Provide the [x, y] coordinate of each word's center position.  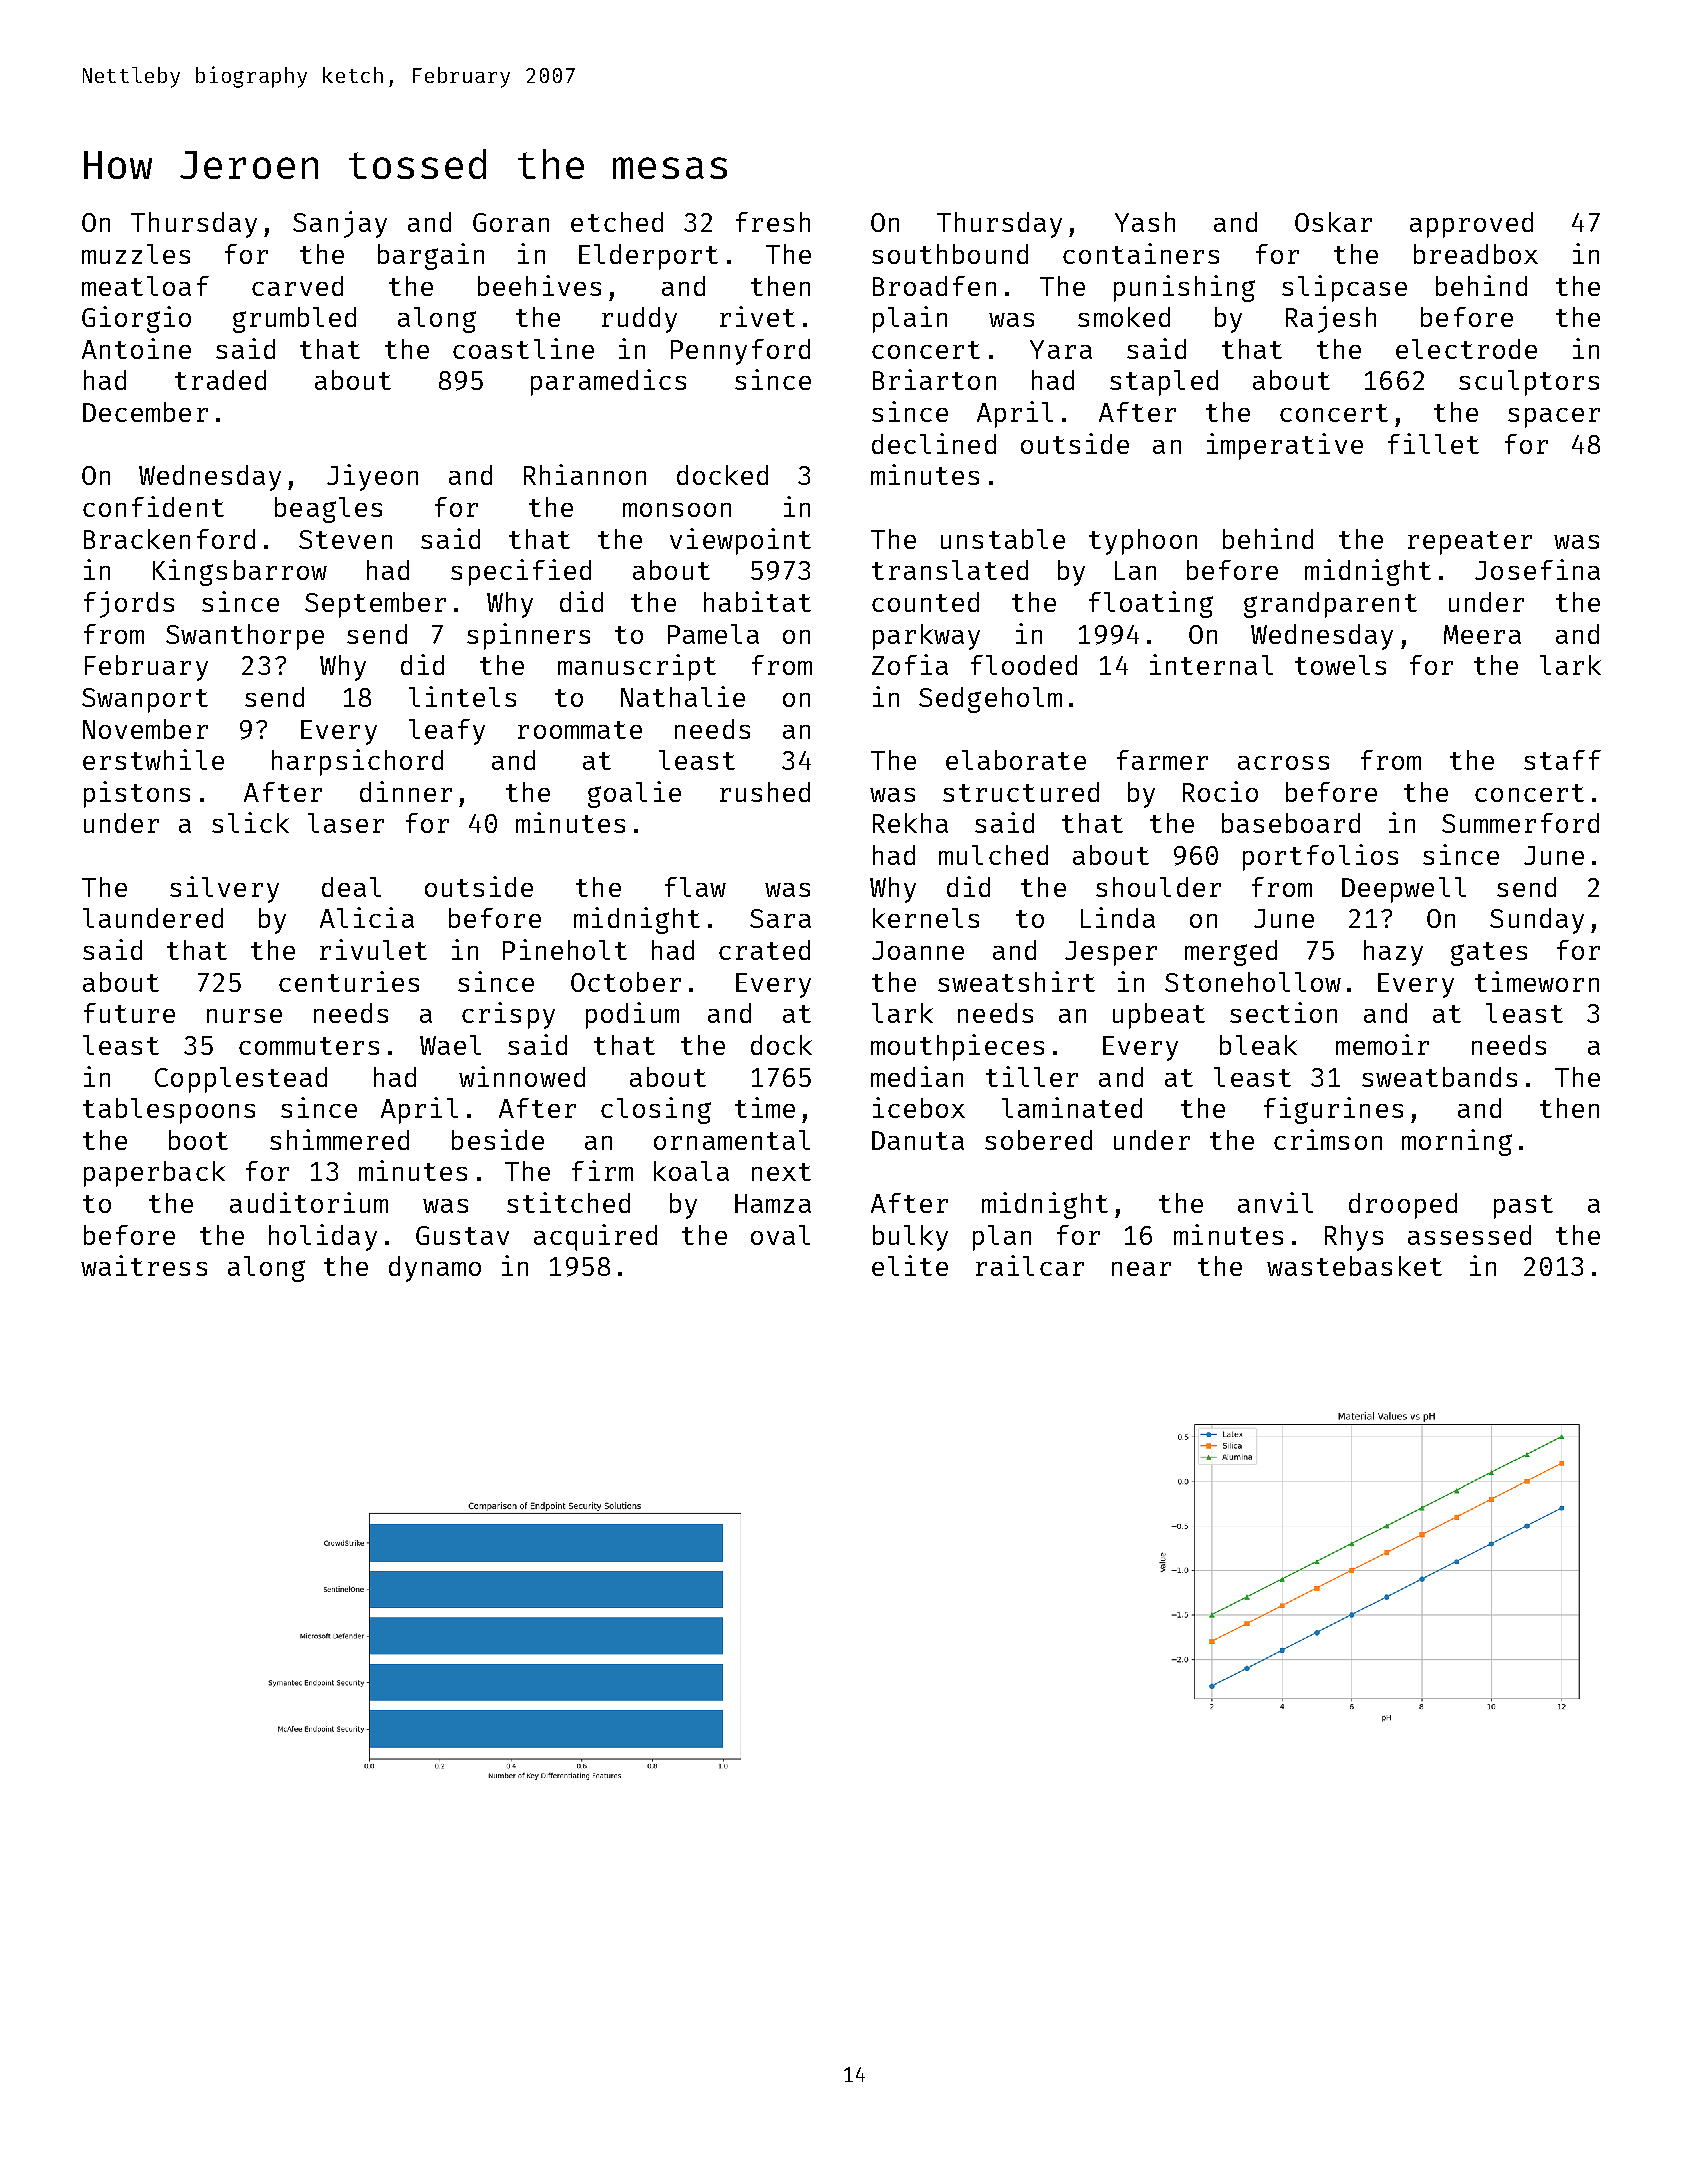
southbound [950, 254]
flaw [695, 887]
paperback [154, 1174]
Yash [1145, 222]
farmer [1162, 760]
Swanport [145, 700]
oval [780, 1235]
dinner [406, 791]
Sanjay [340, 224]
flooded [1024, 665]
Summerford [1520, 823]
